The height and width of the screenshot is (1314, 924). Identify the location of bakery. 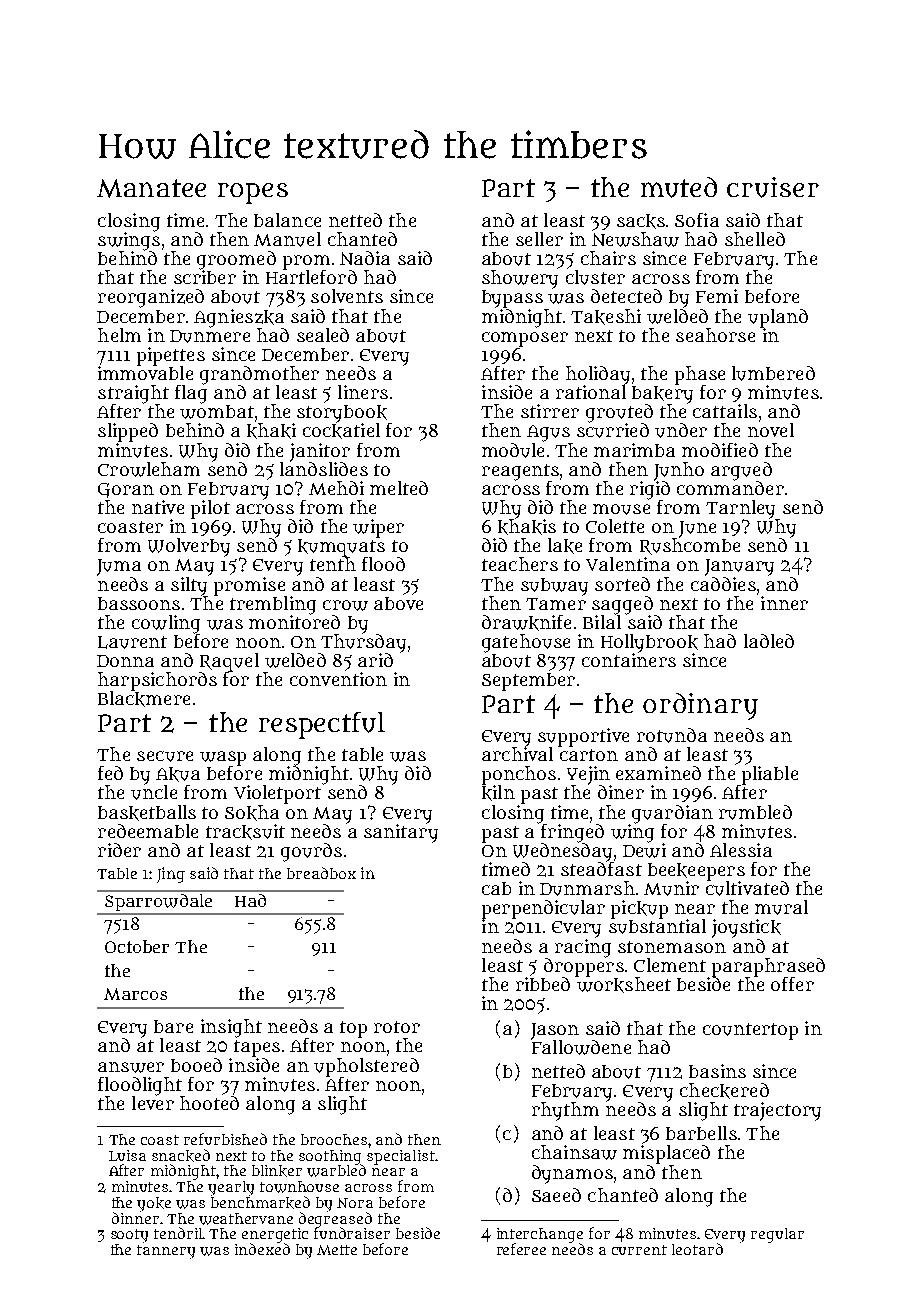
(662, 395).
